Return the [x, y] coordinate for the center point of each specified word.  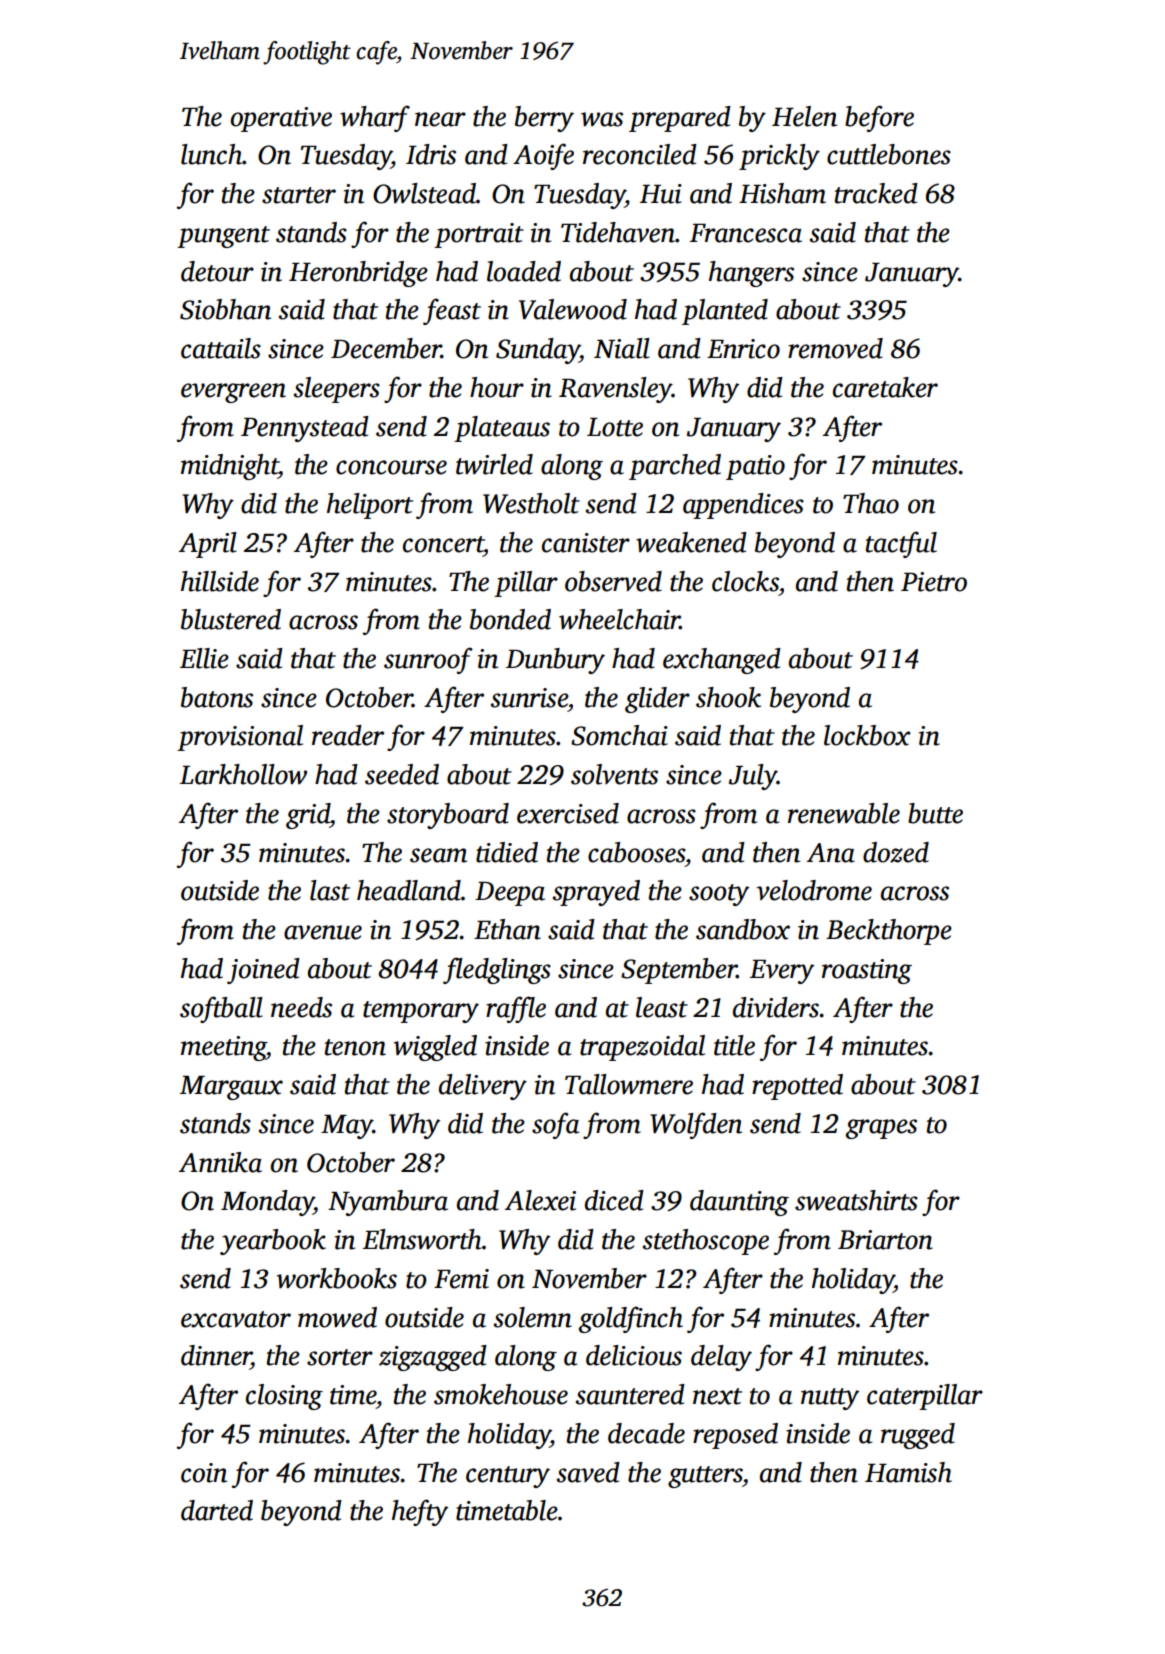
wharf [375, 118]
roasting [867, 971]
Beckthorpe [889, 932]
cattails [221, 348]
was [602, 119]
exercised [568, 813]
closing [284, 1397]
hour [497, 387]
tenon [355, 1047]
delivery [483, 1087]
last [330, 890]
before [879, 118]
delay [721, 1358]
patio [755, 467]
